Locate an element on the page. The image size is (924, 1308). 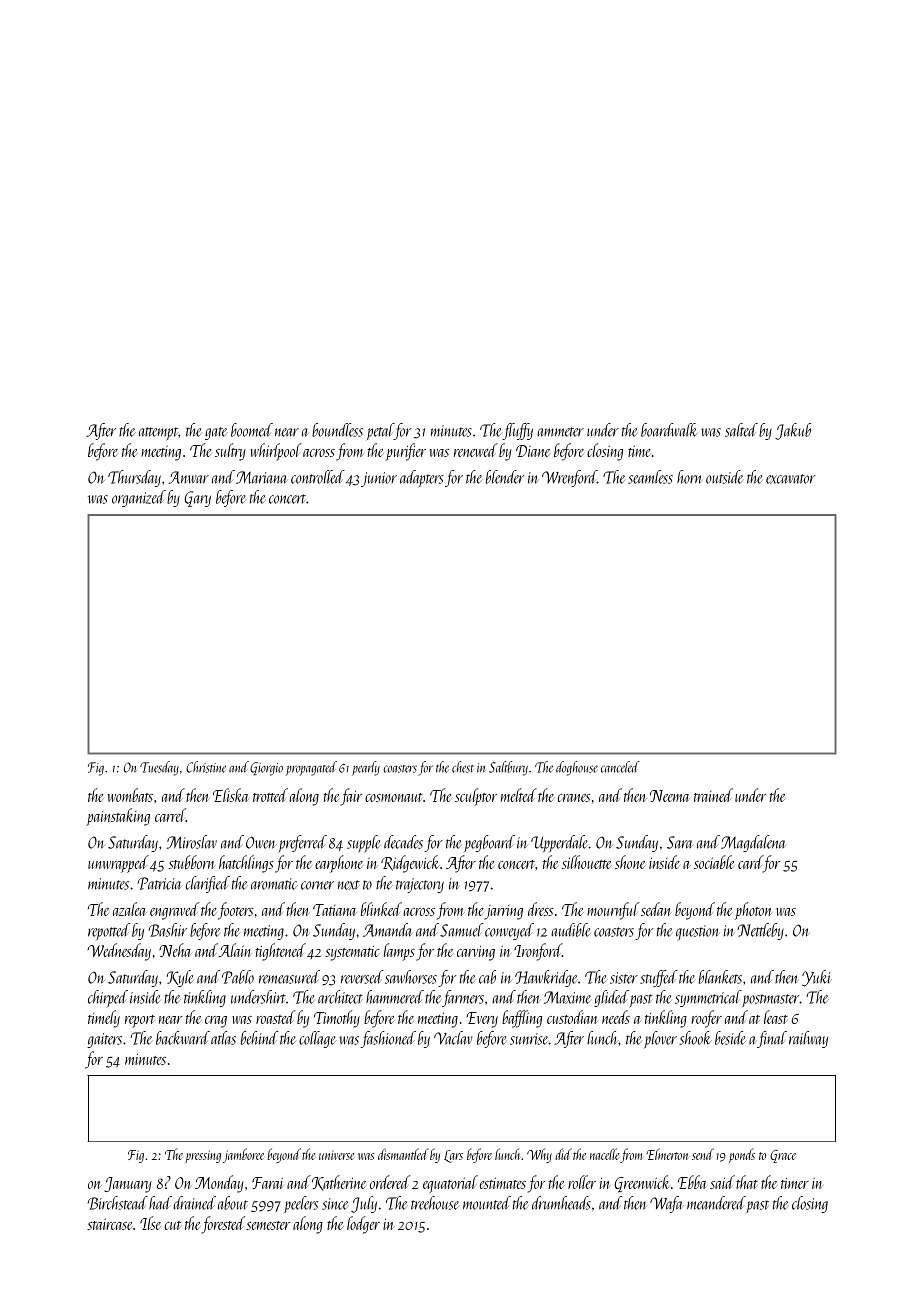
Anwar is located at coordinates (188, 477).
